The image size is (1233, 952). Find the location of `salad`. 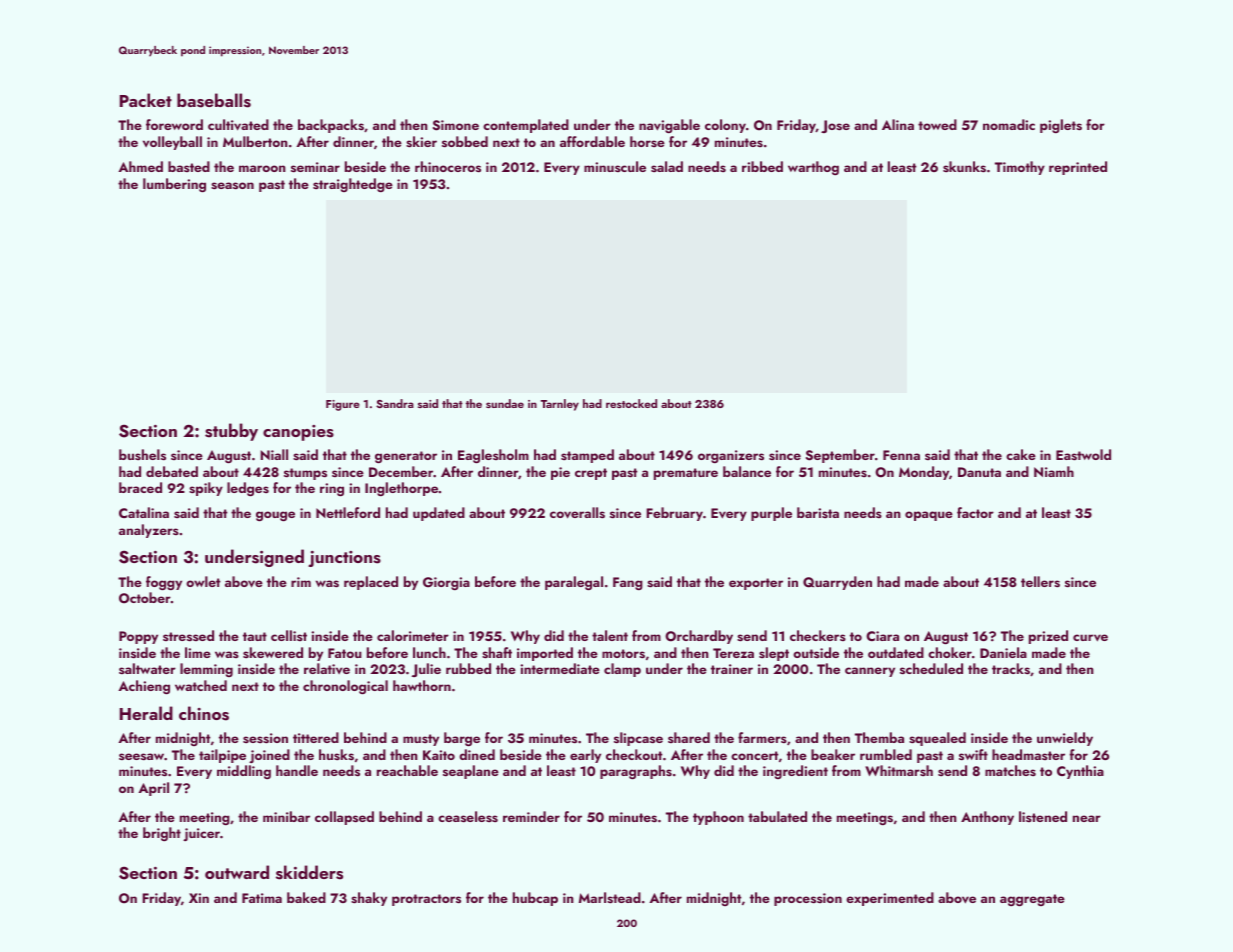

salad is located at coordinates (667, 167).
